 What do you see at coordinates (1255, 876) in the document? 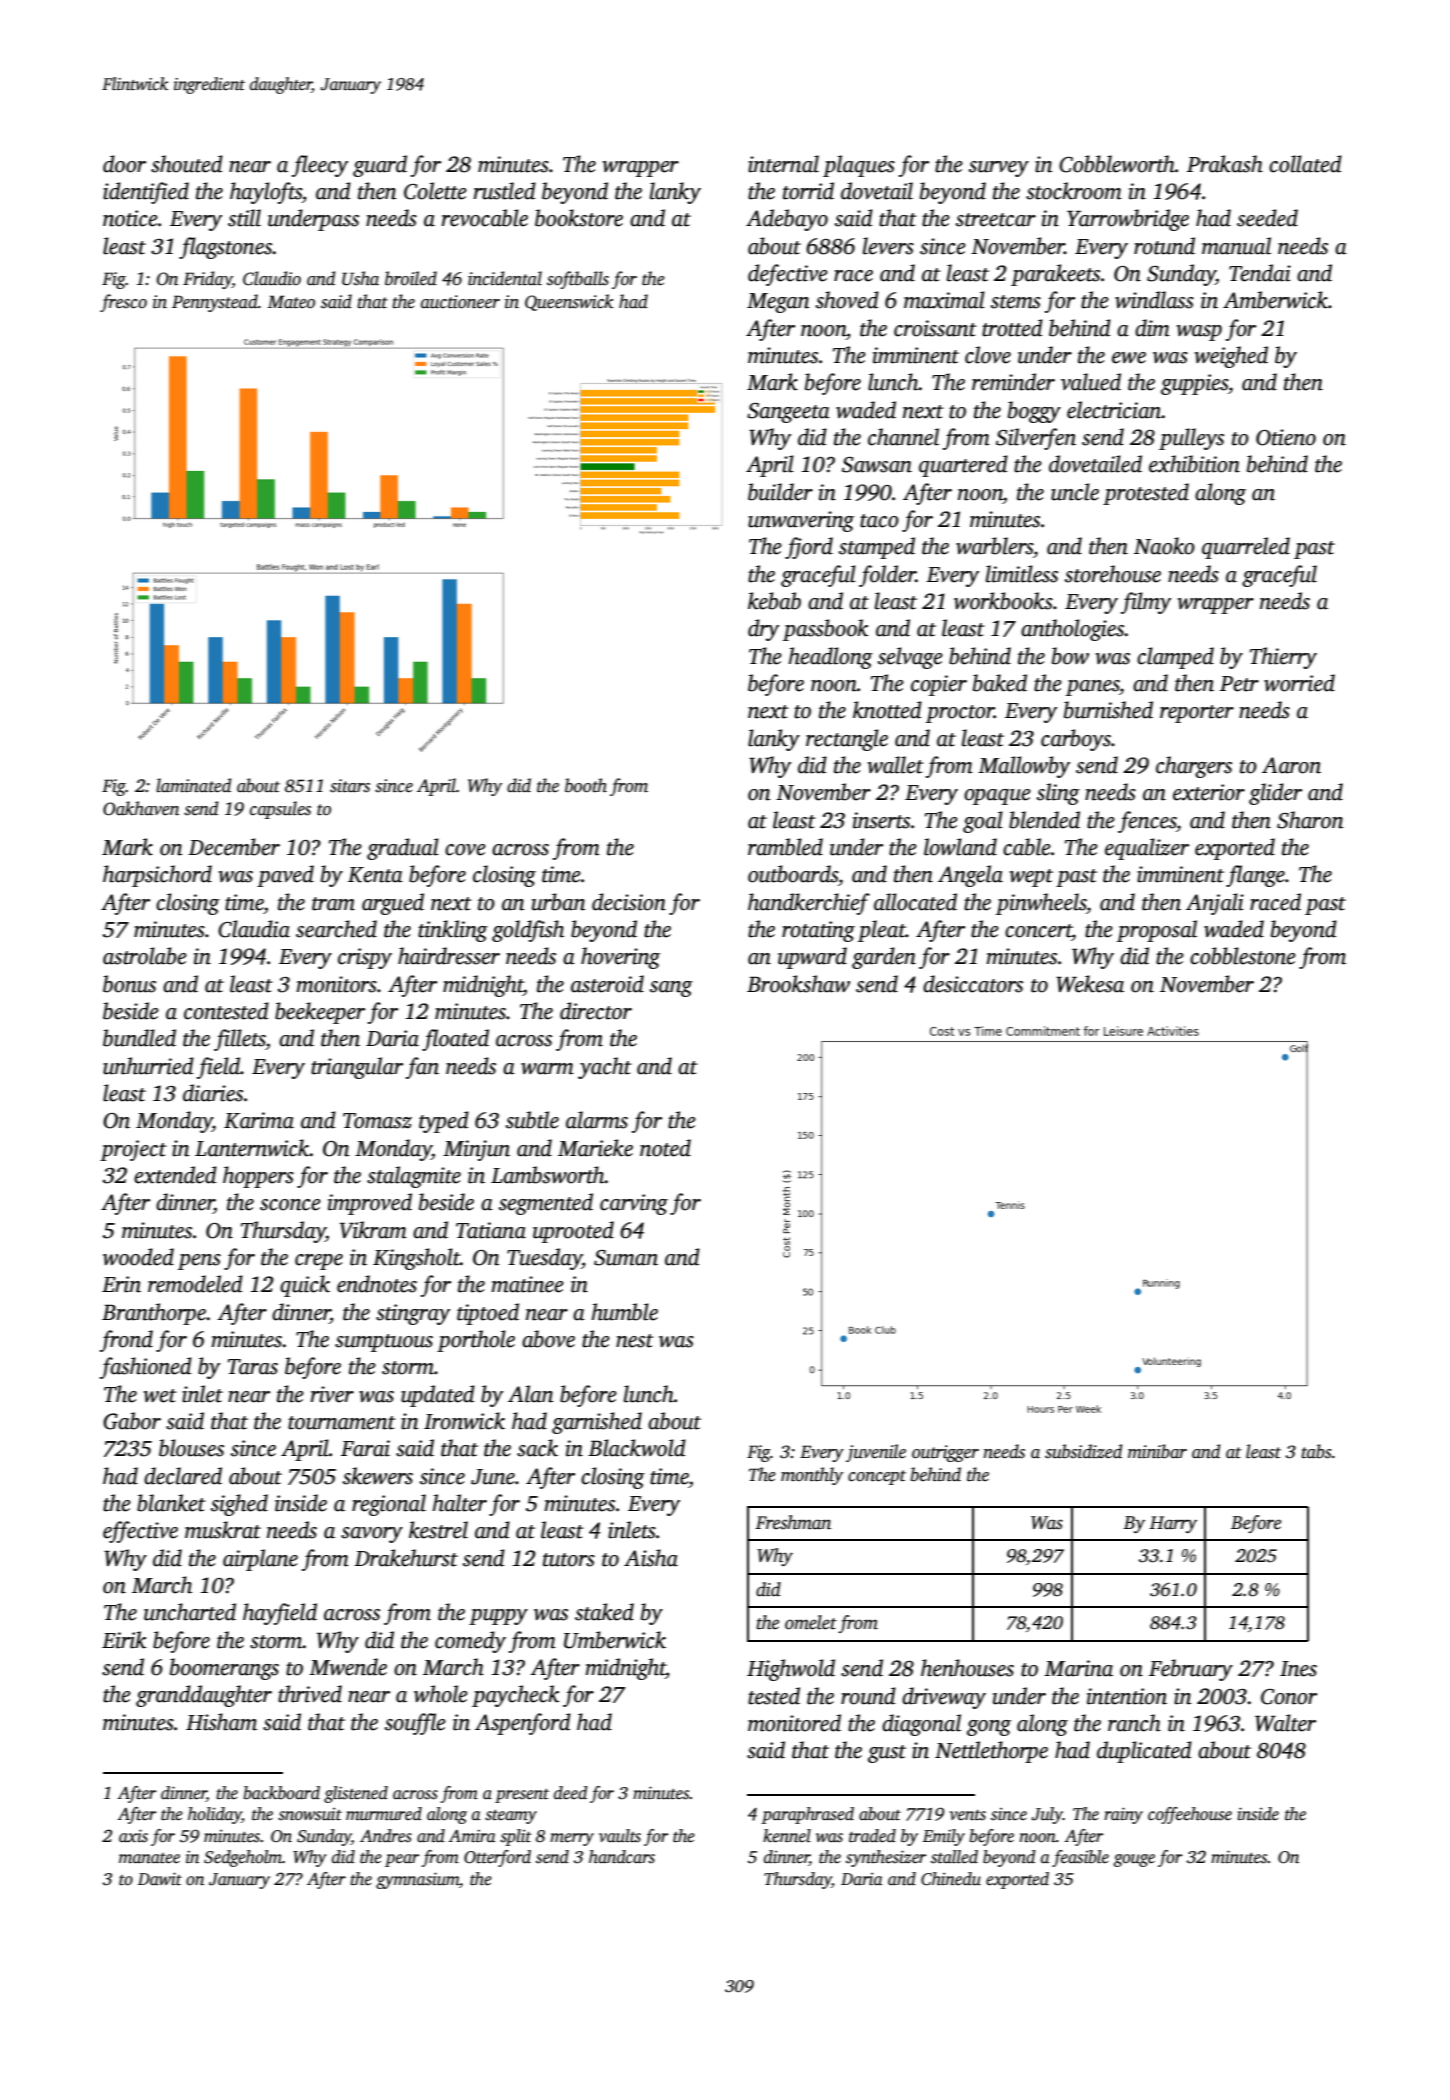
I see `flange` at bounding box center [1255, 876].
